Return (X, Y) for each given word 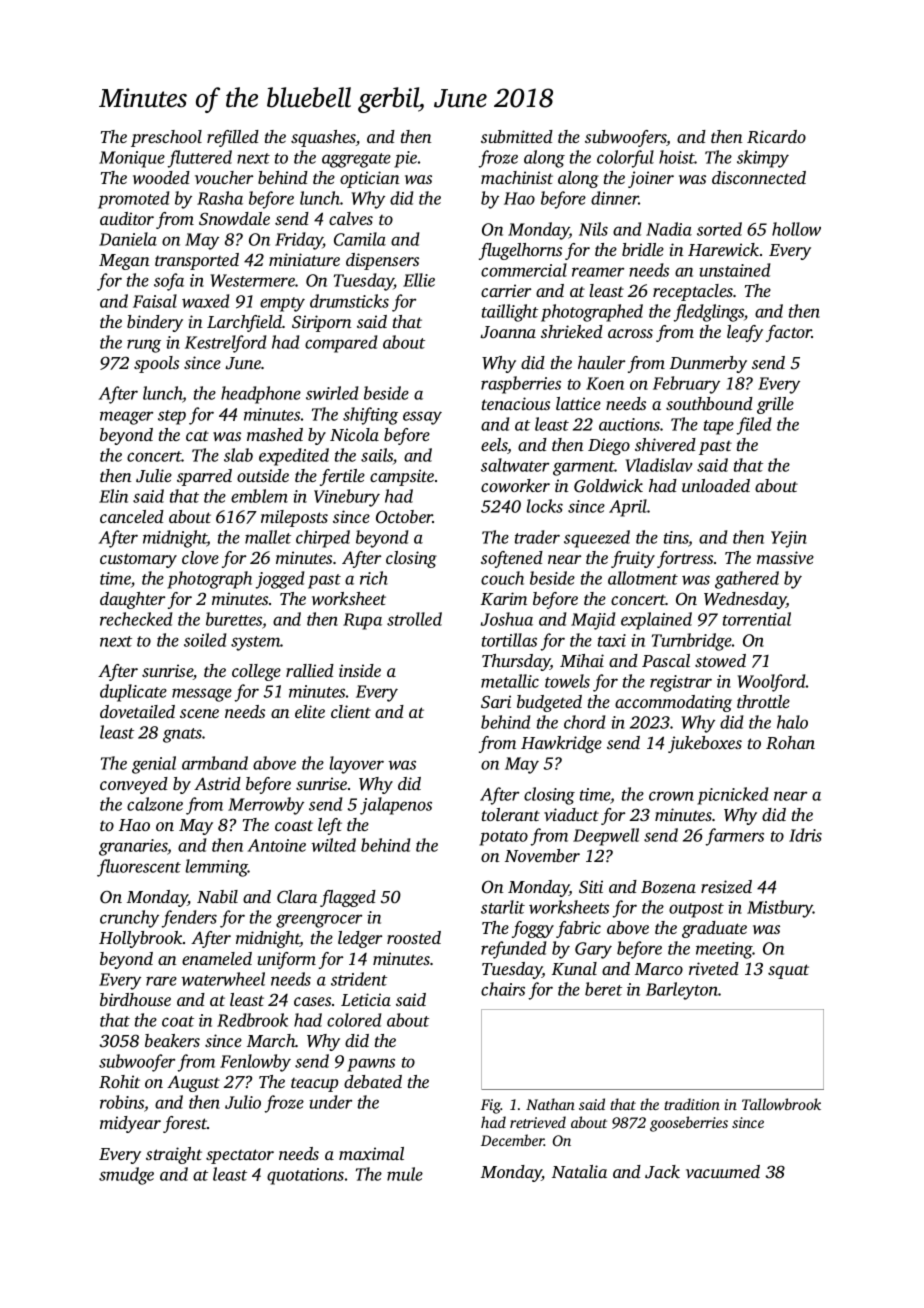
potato (503, 838)
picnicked (733, 796)
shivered (665, 444)
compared (341, 344)
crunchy (129, 919)
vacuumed (723, 1171)
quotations (305, 1176)
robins (122, 1102)
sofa (169, 282)
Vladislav (659, 465)
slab (238, 455)
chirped (323, 539)
